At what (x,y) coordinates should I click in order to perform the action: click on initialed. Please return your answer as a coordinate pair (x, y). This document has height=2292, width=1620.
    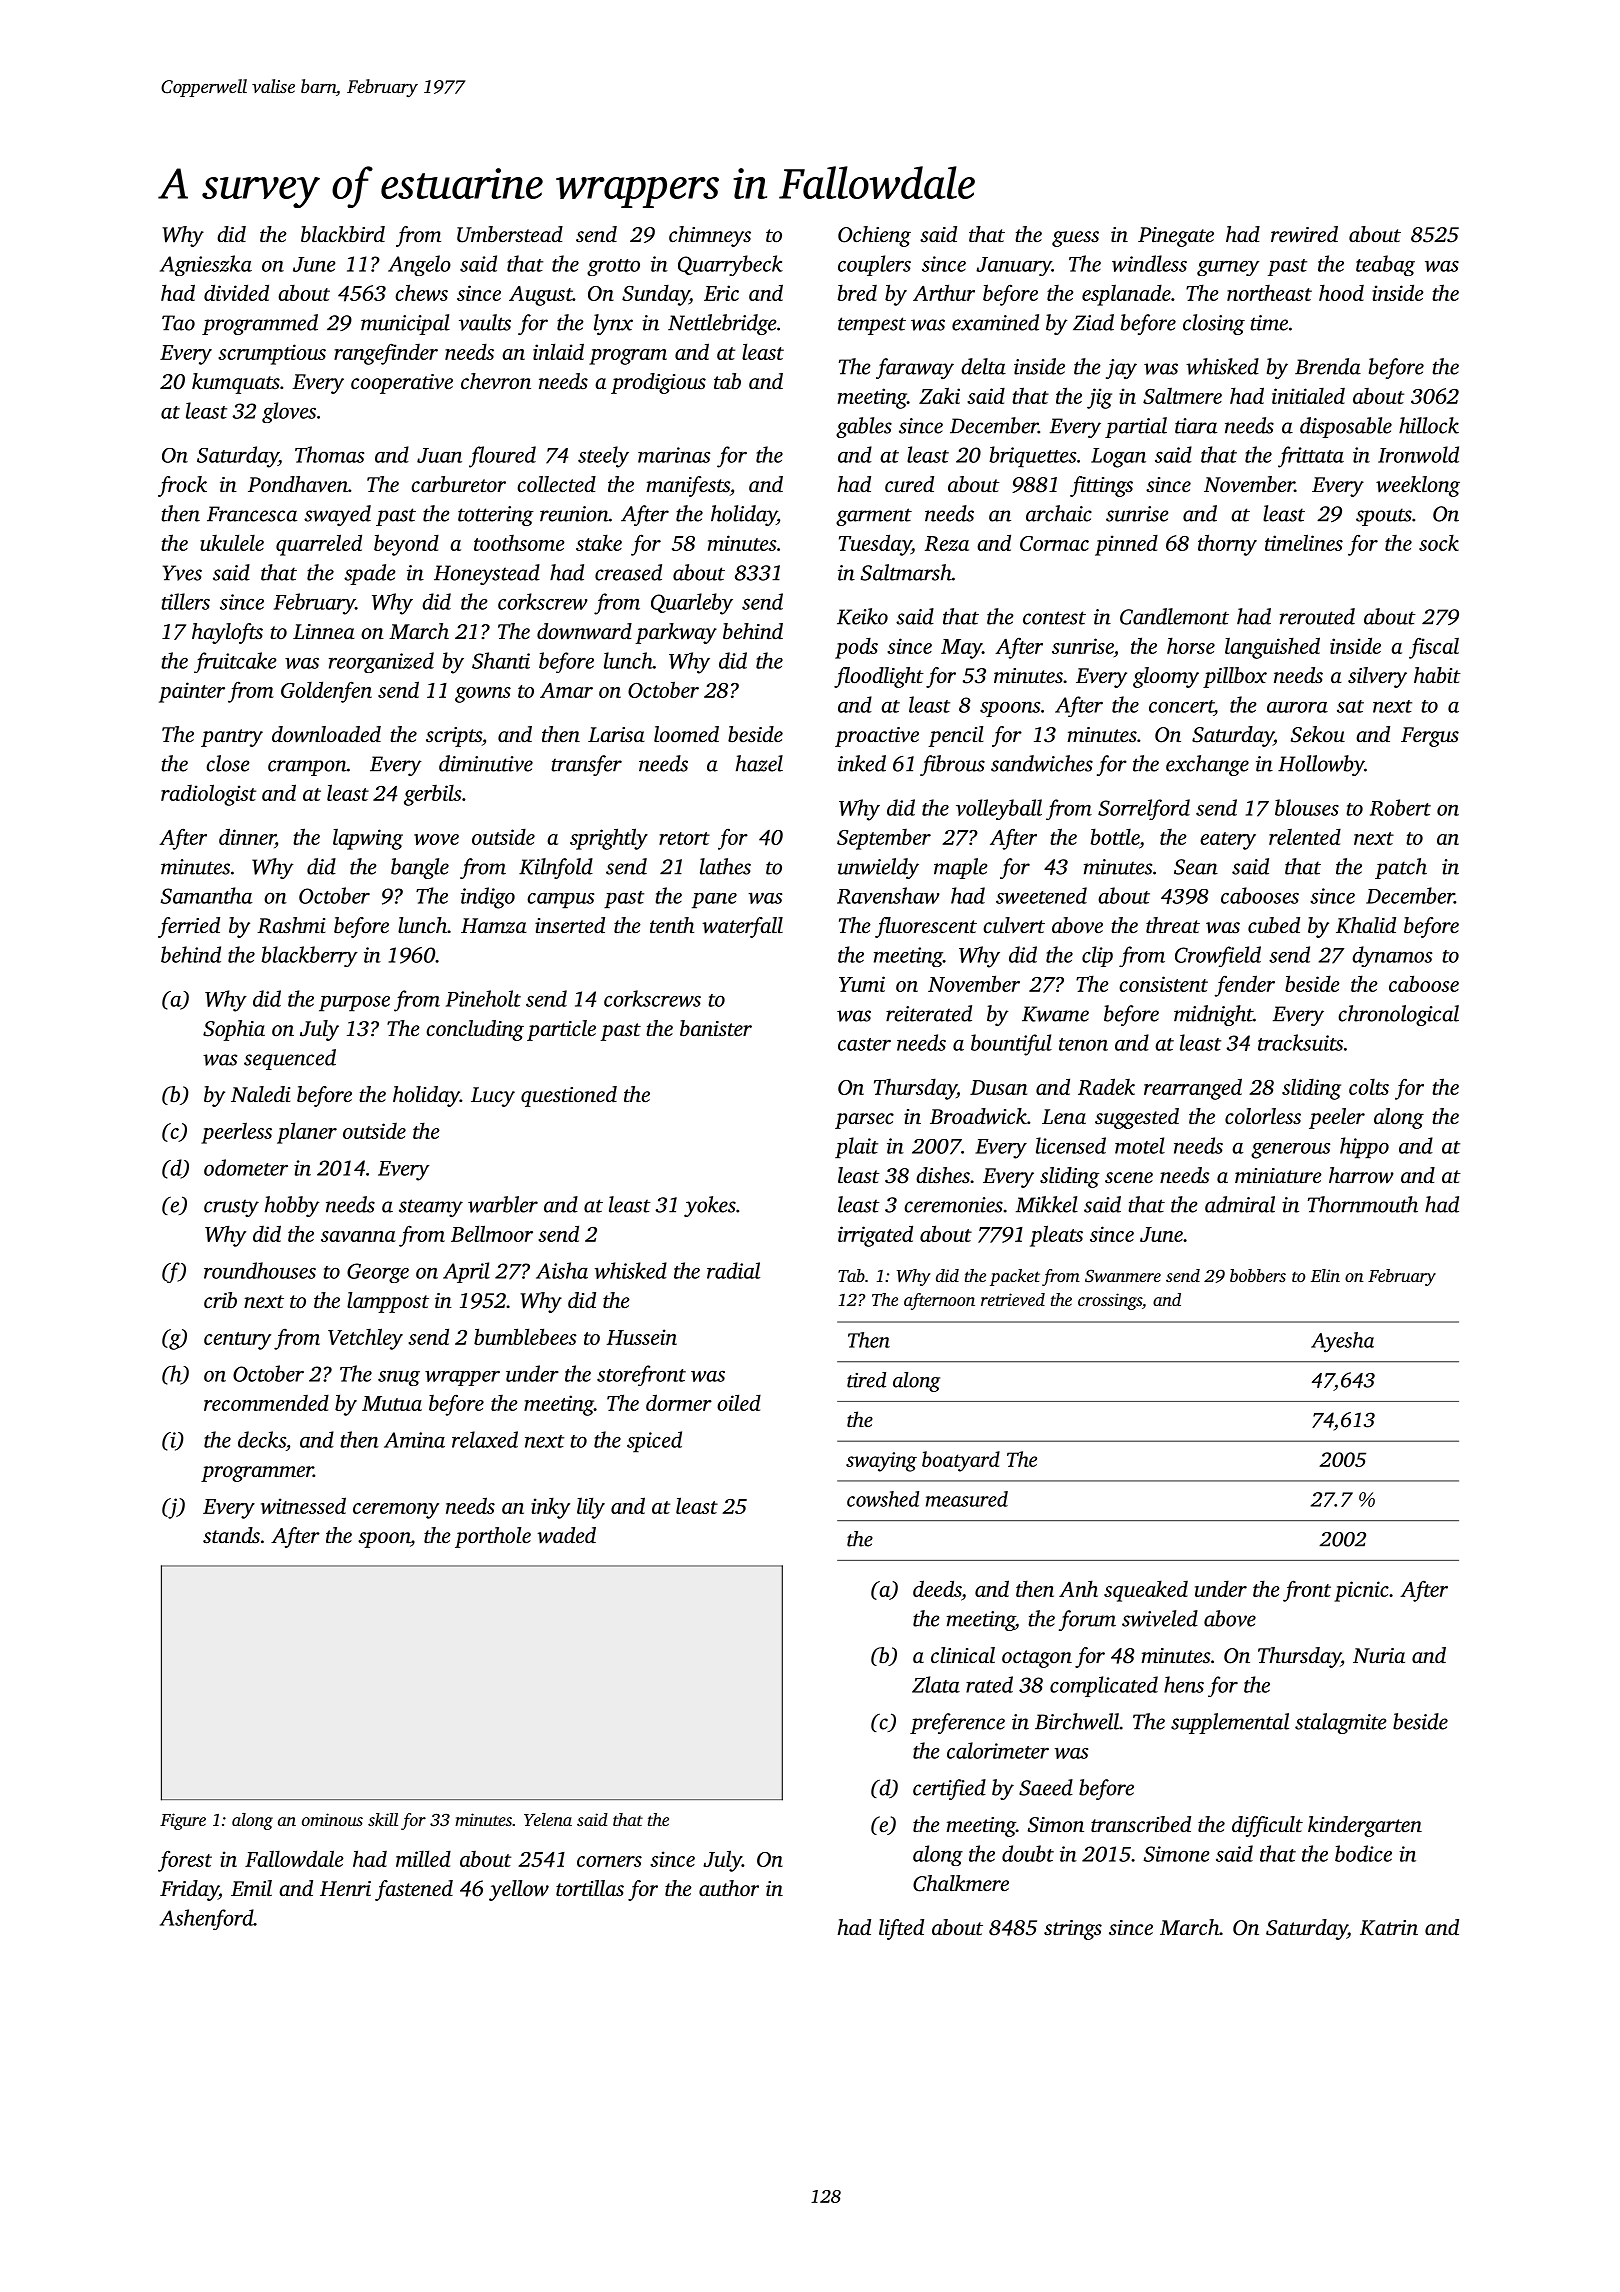
    Looking at the image, I should click on (1308, 396).
